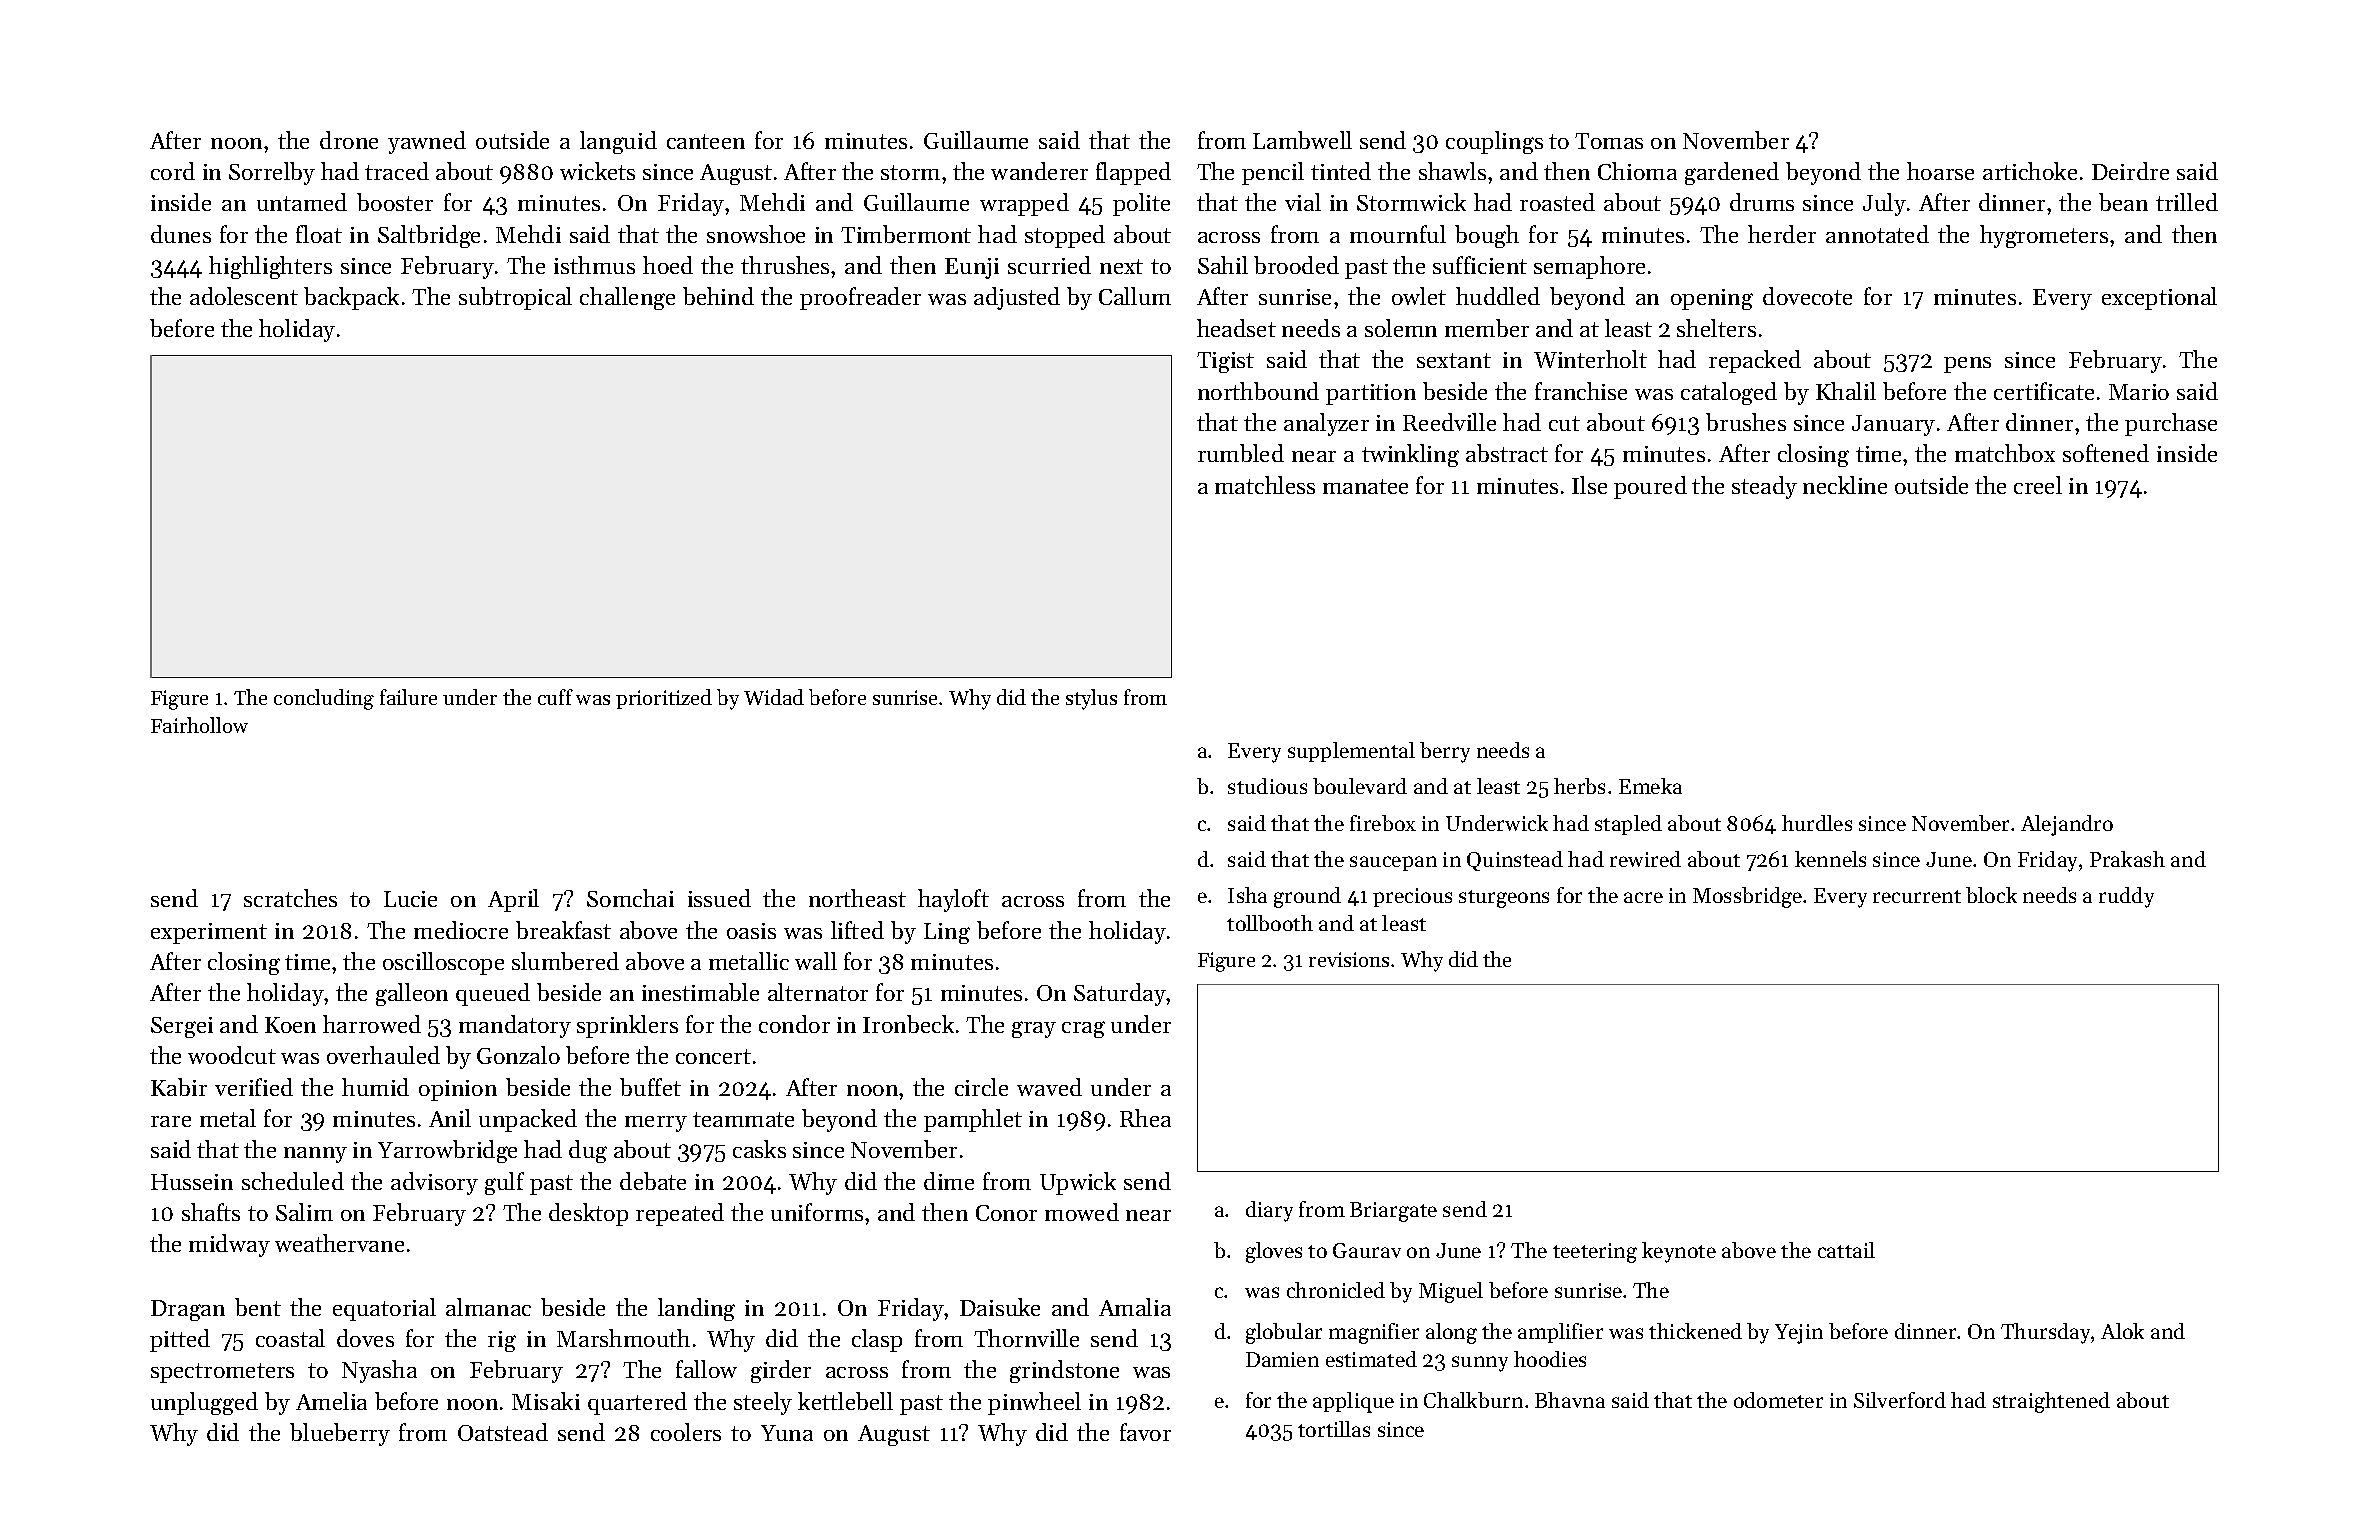  Describe the element at coordinates (686, 1432) in the screenshot. I see `coolers` at that location.
